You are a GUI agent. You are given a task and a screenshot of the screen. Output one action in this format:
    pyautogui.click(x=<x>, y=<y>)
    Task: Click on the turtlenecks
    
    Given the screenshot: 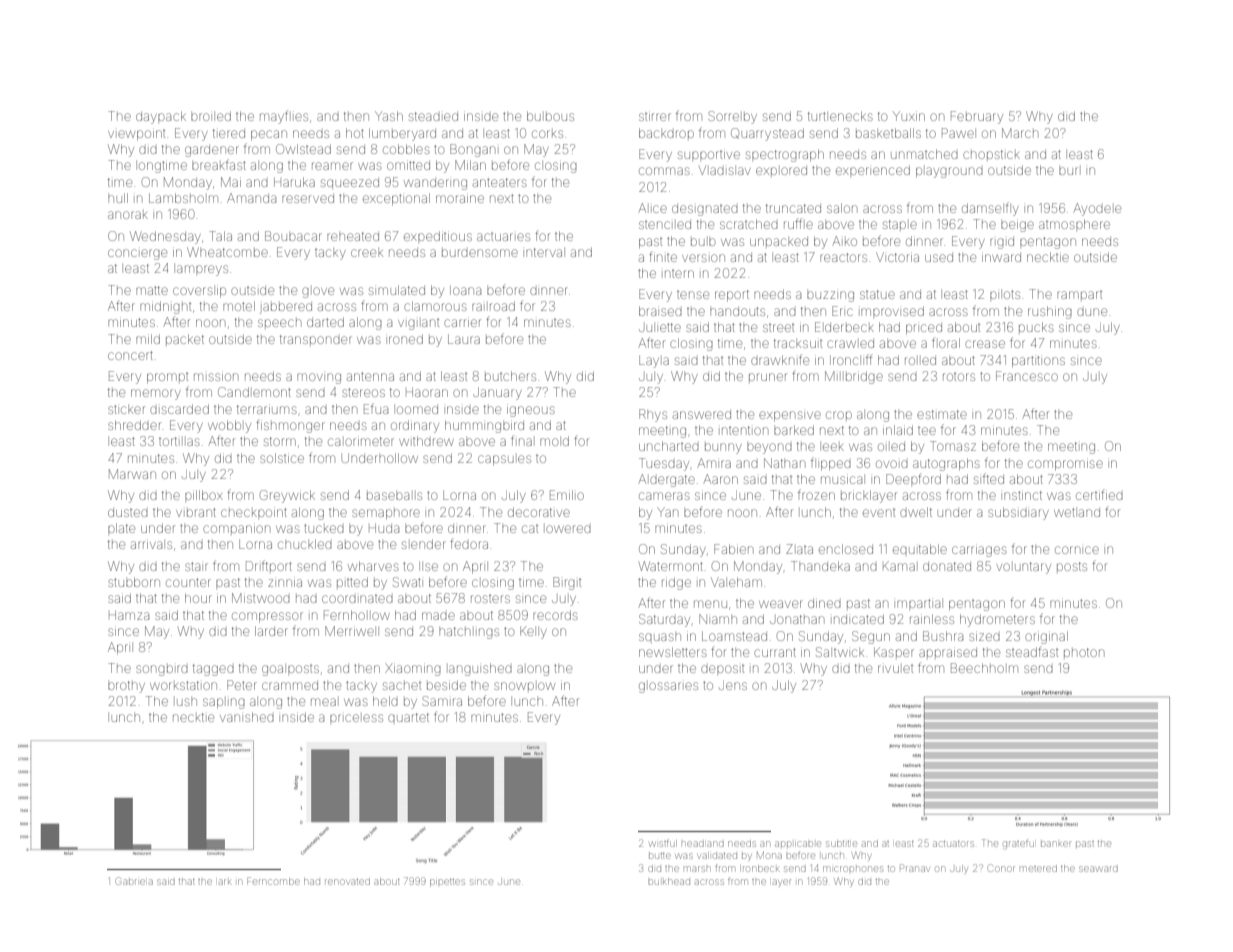 What is the action you would take?
    pyautogui.click(x=840, y=116)
